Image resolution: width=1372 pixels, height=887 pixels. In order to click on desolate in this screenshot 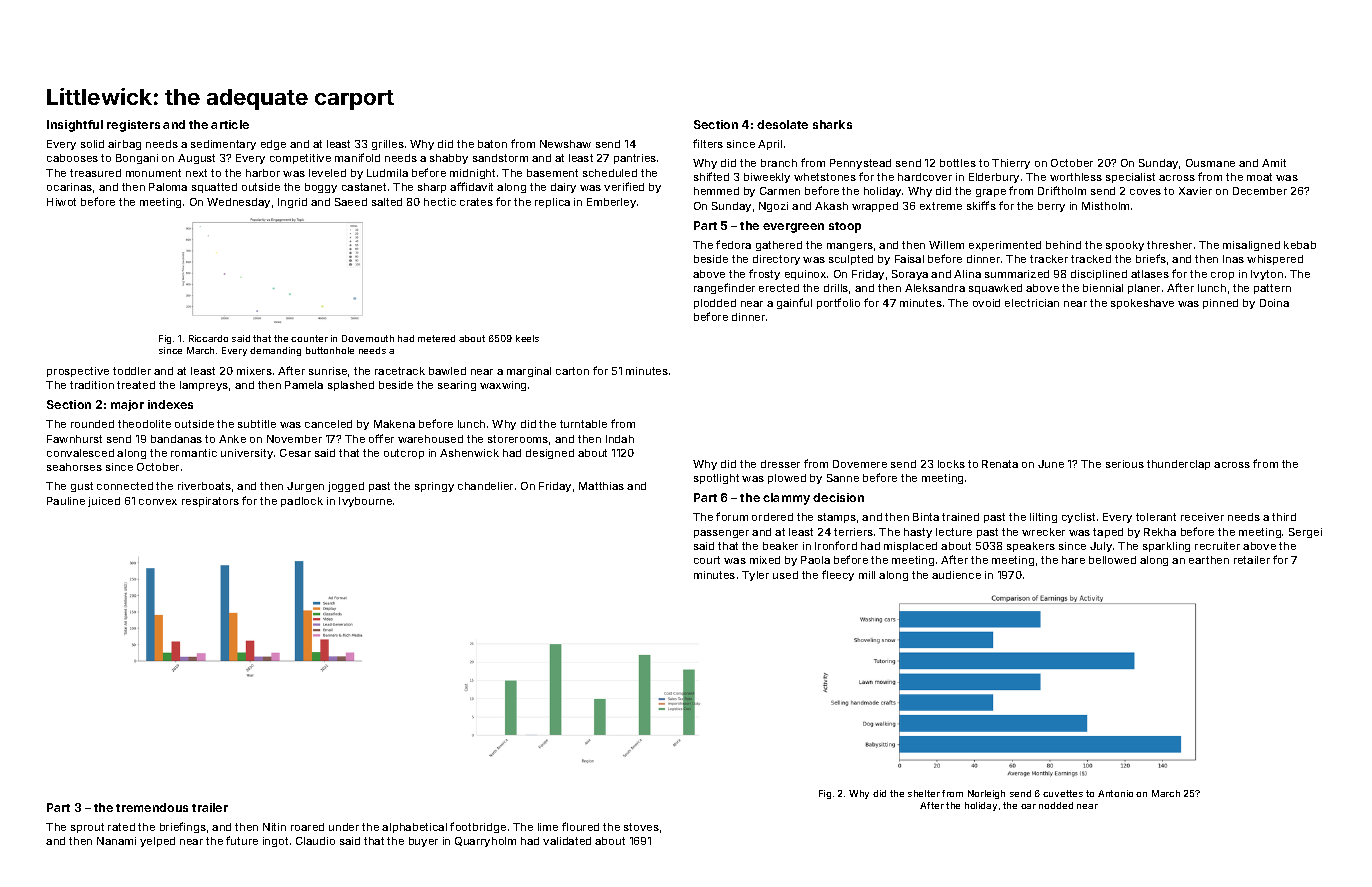, I will do `click(782, 124)`.
